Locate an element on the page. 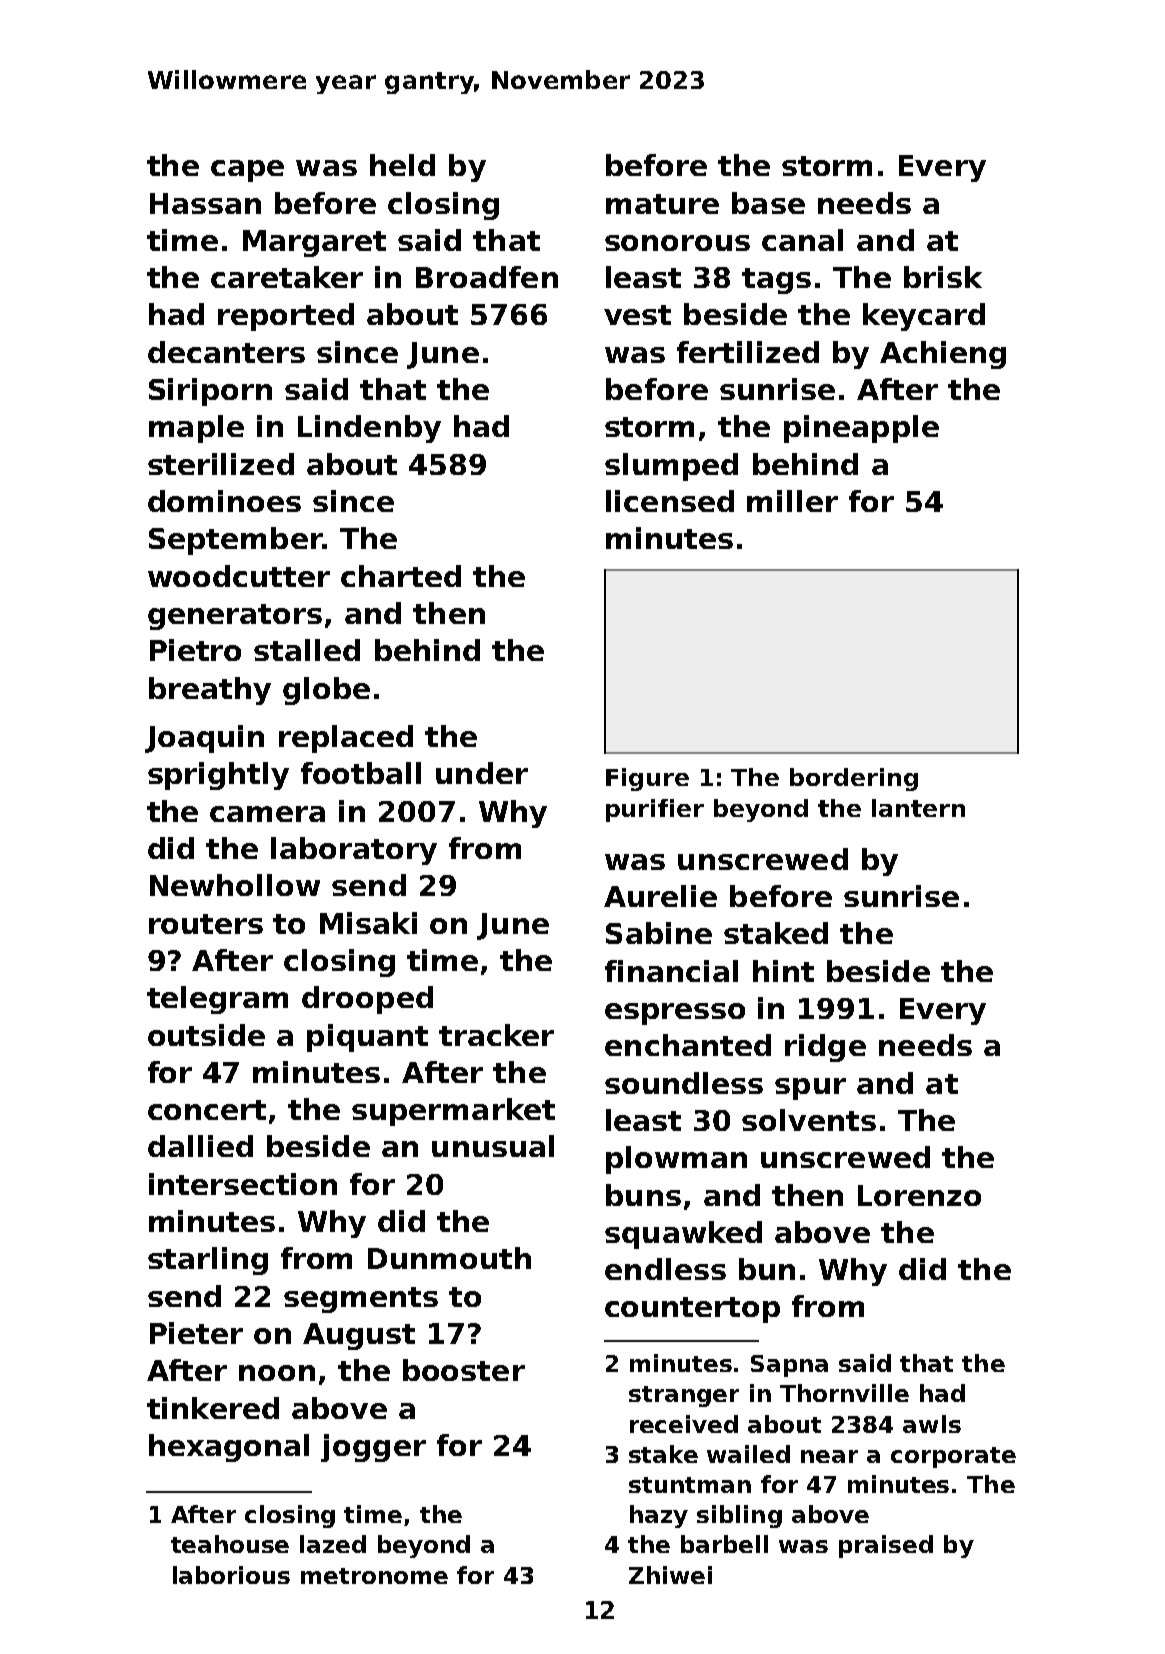 This document has width=1165, height=1654. hexagonal is located at coordinates (229, 1448).
